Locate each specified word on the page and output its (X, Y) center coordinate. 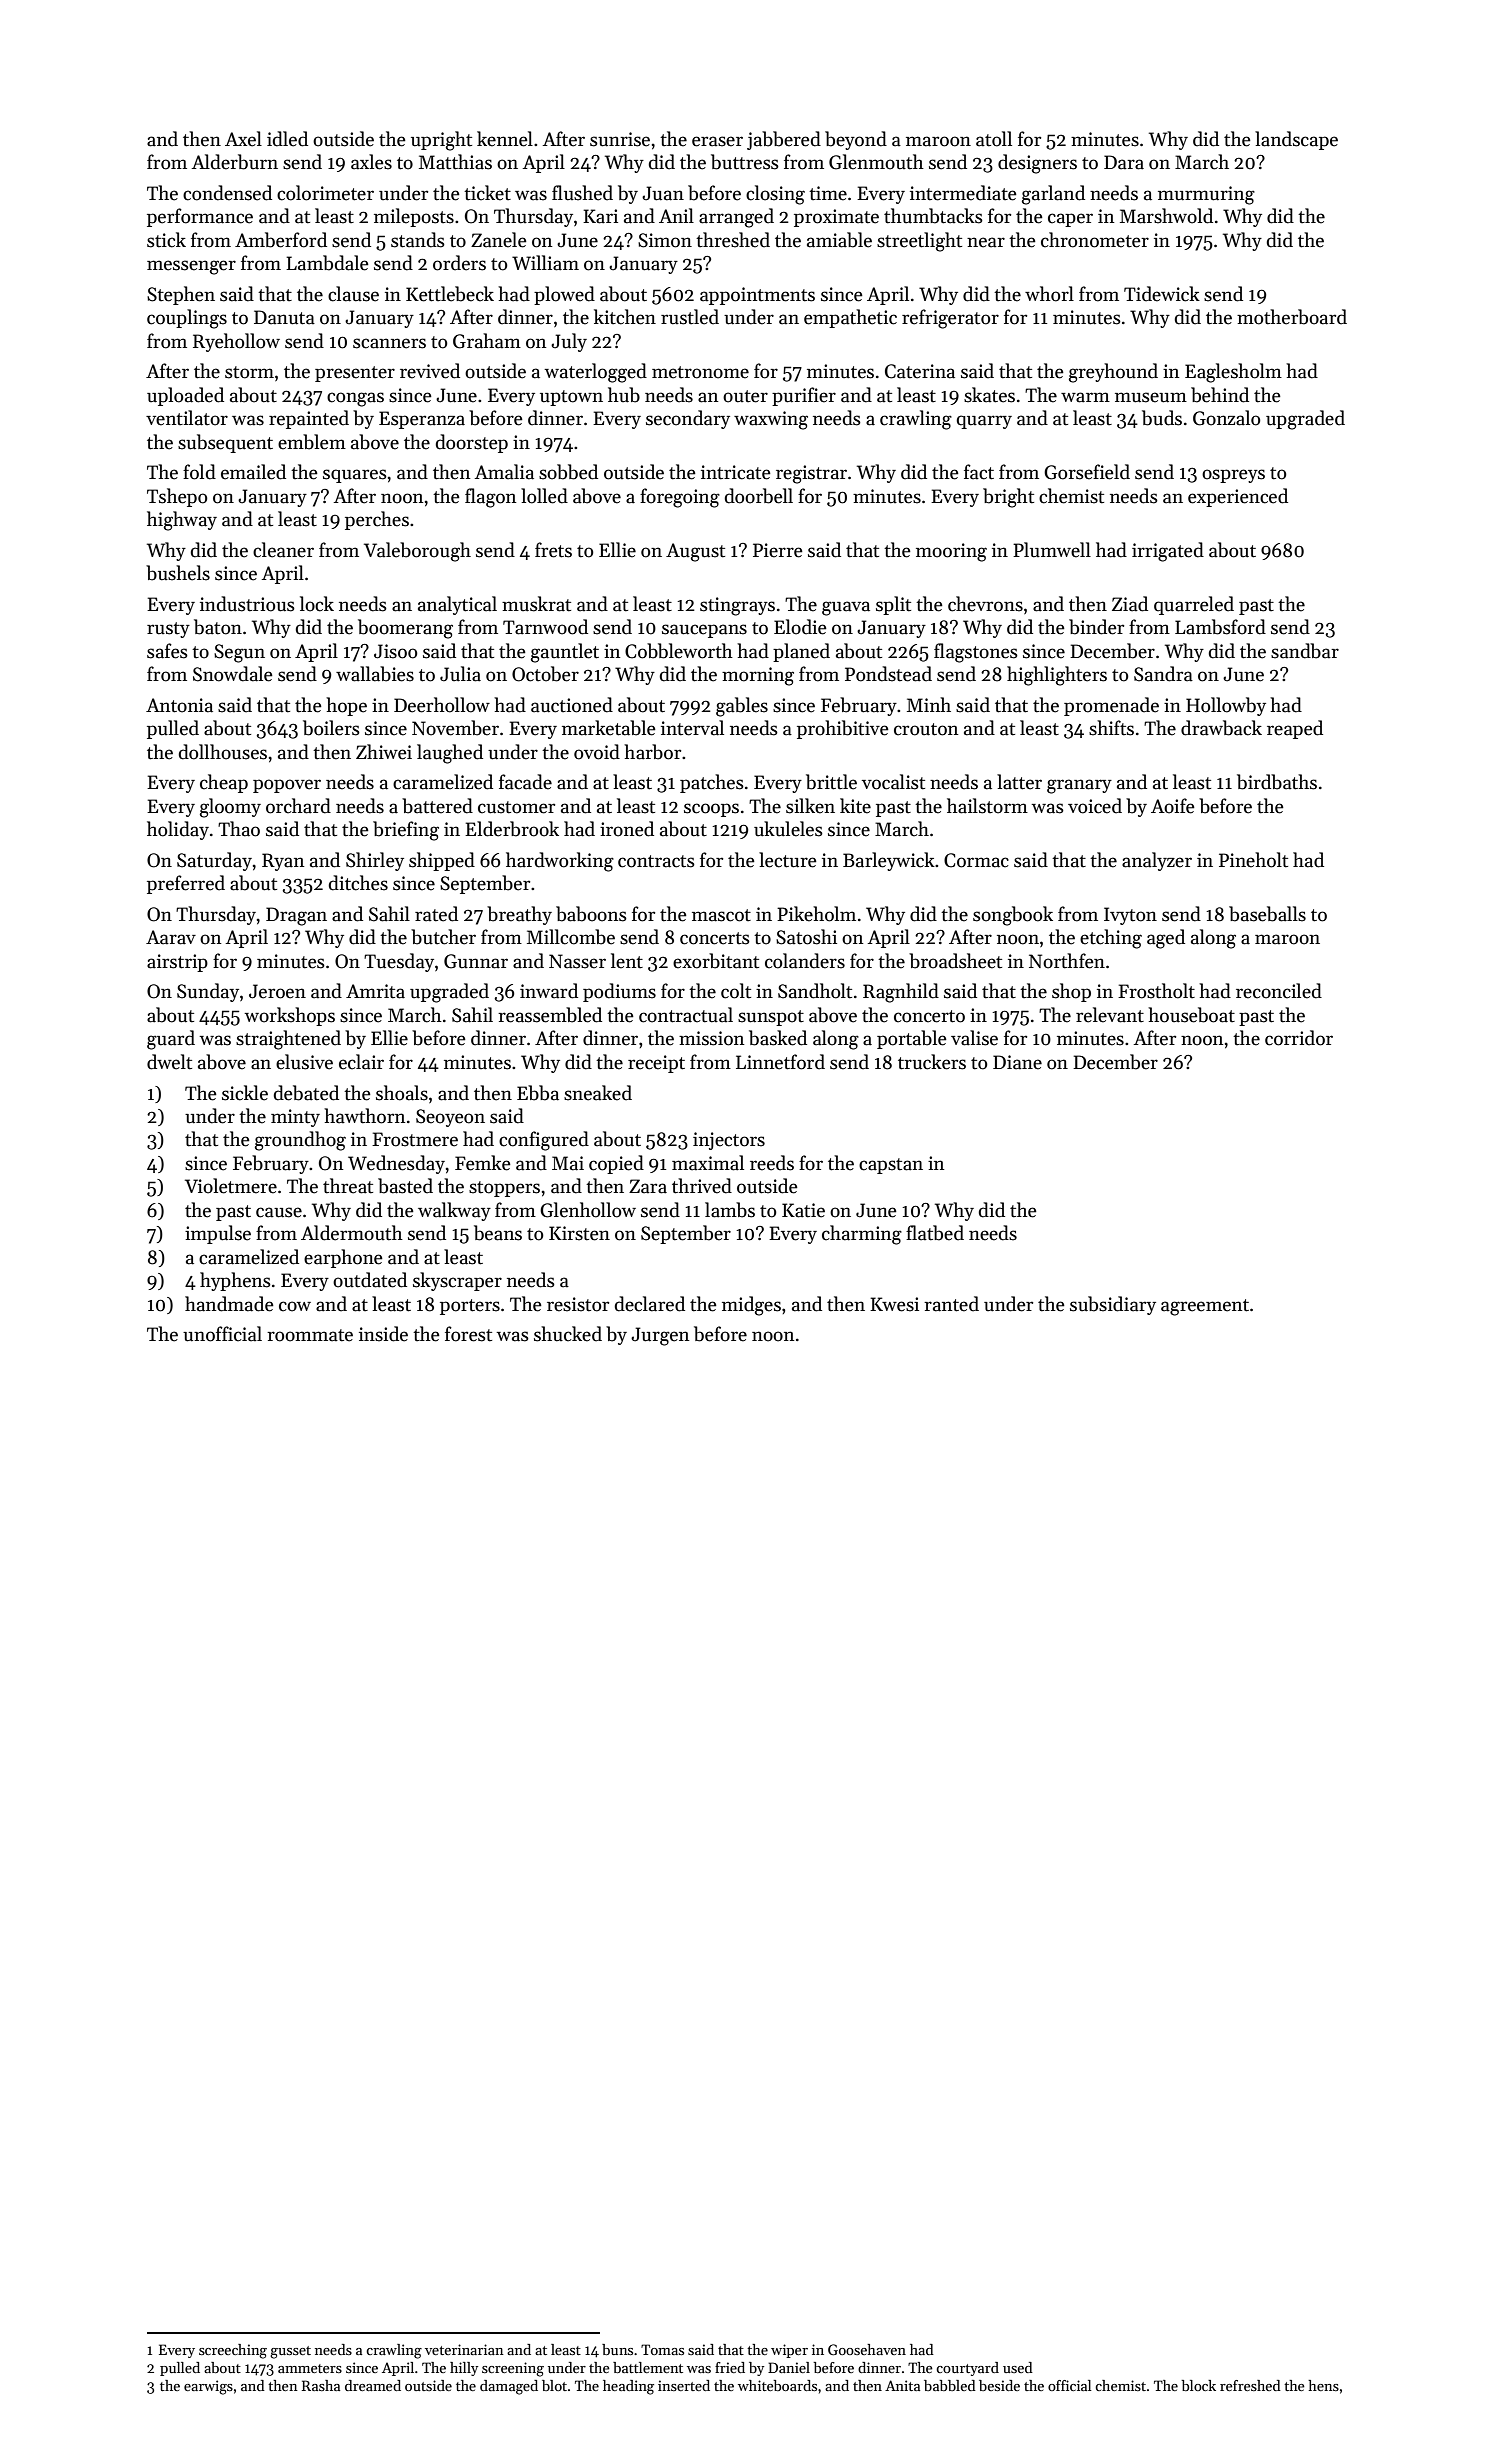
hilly (464, 2369)
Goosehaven (867, 2349)
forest (468, 1334)
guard (171, 1040)
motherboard (1292, 317)
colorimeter (325, 193)
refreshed (1250, 2385)
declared (650, 1304)
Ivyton (1130, 916)
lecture (788, 860)
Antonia (179, 705)
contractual (686, 1015)
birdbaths (1277, 782)
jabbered (784, 140)
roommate (310, 1335)
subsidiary (1113, 1305)
